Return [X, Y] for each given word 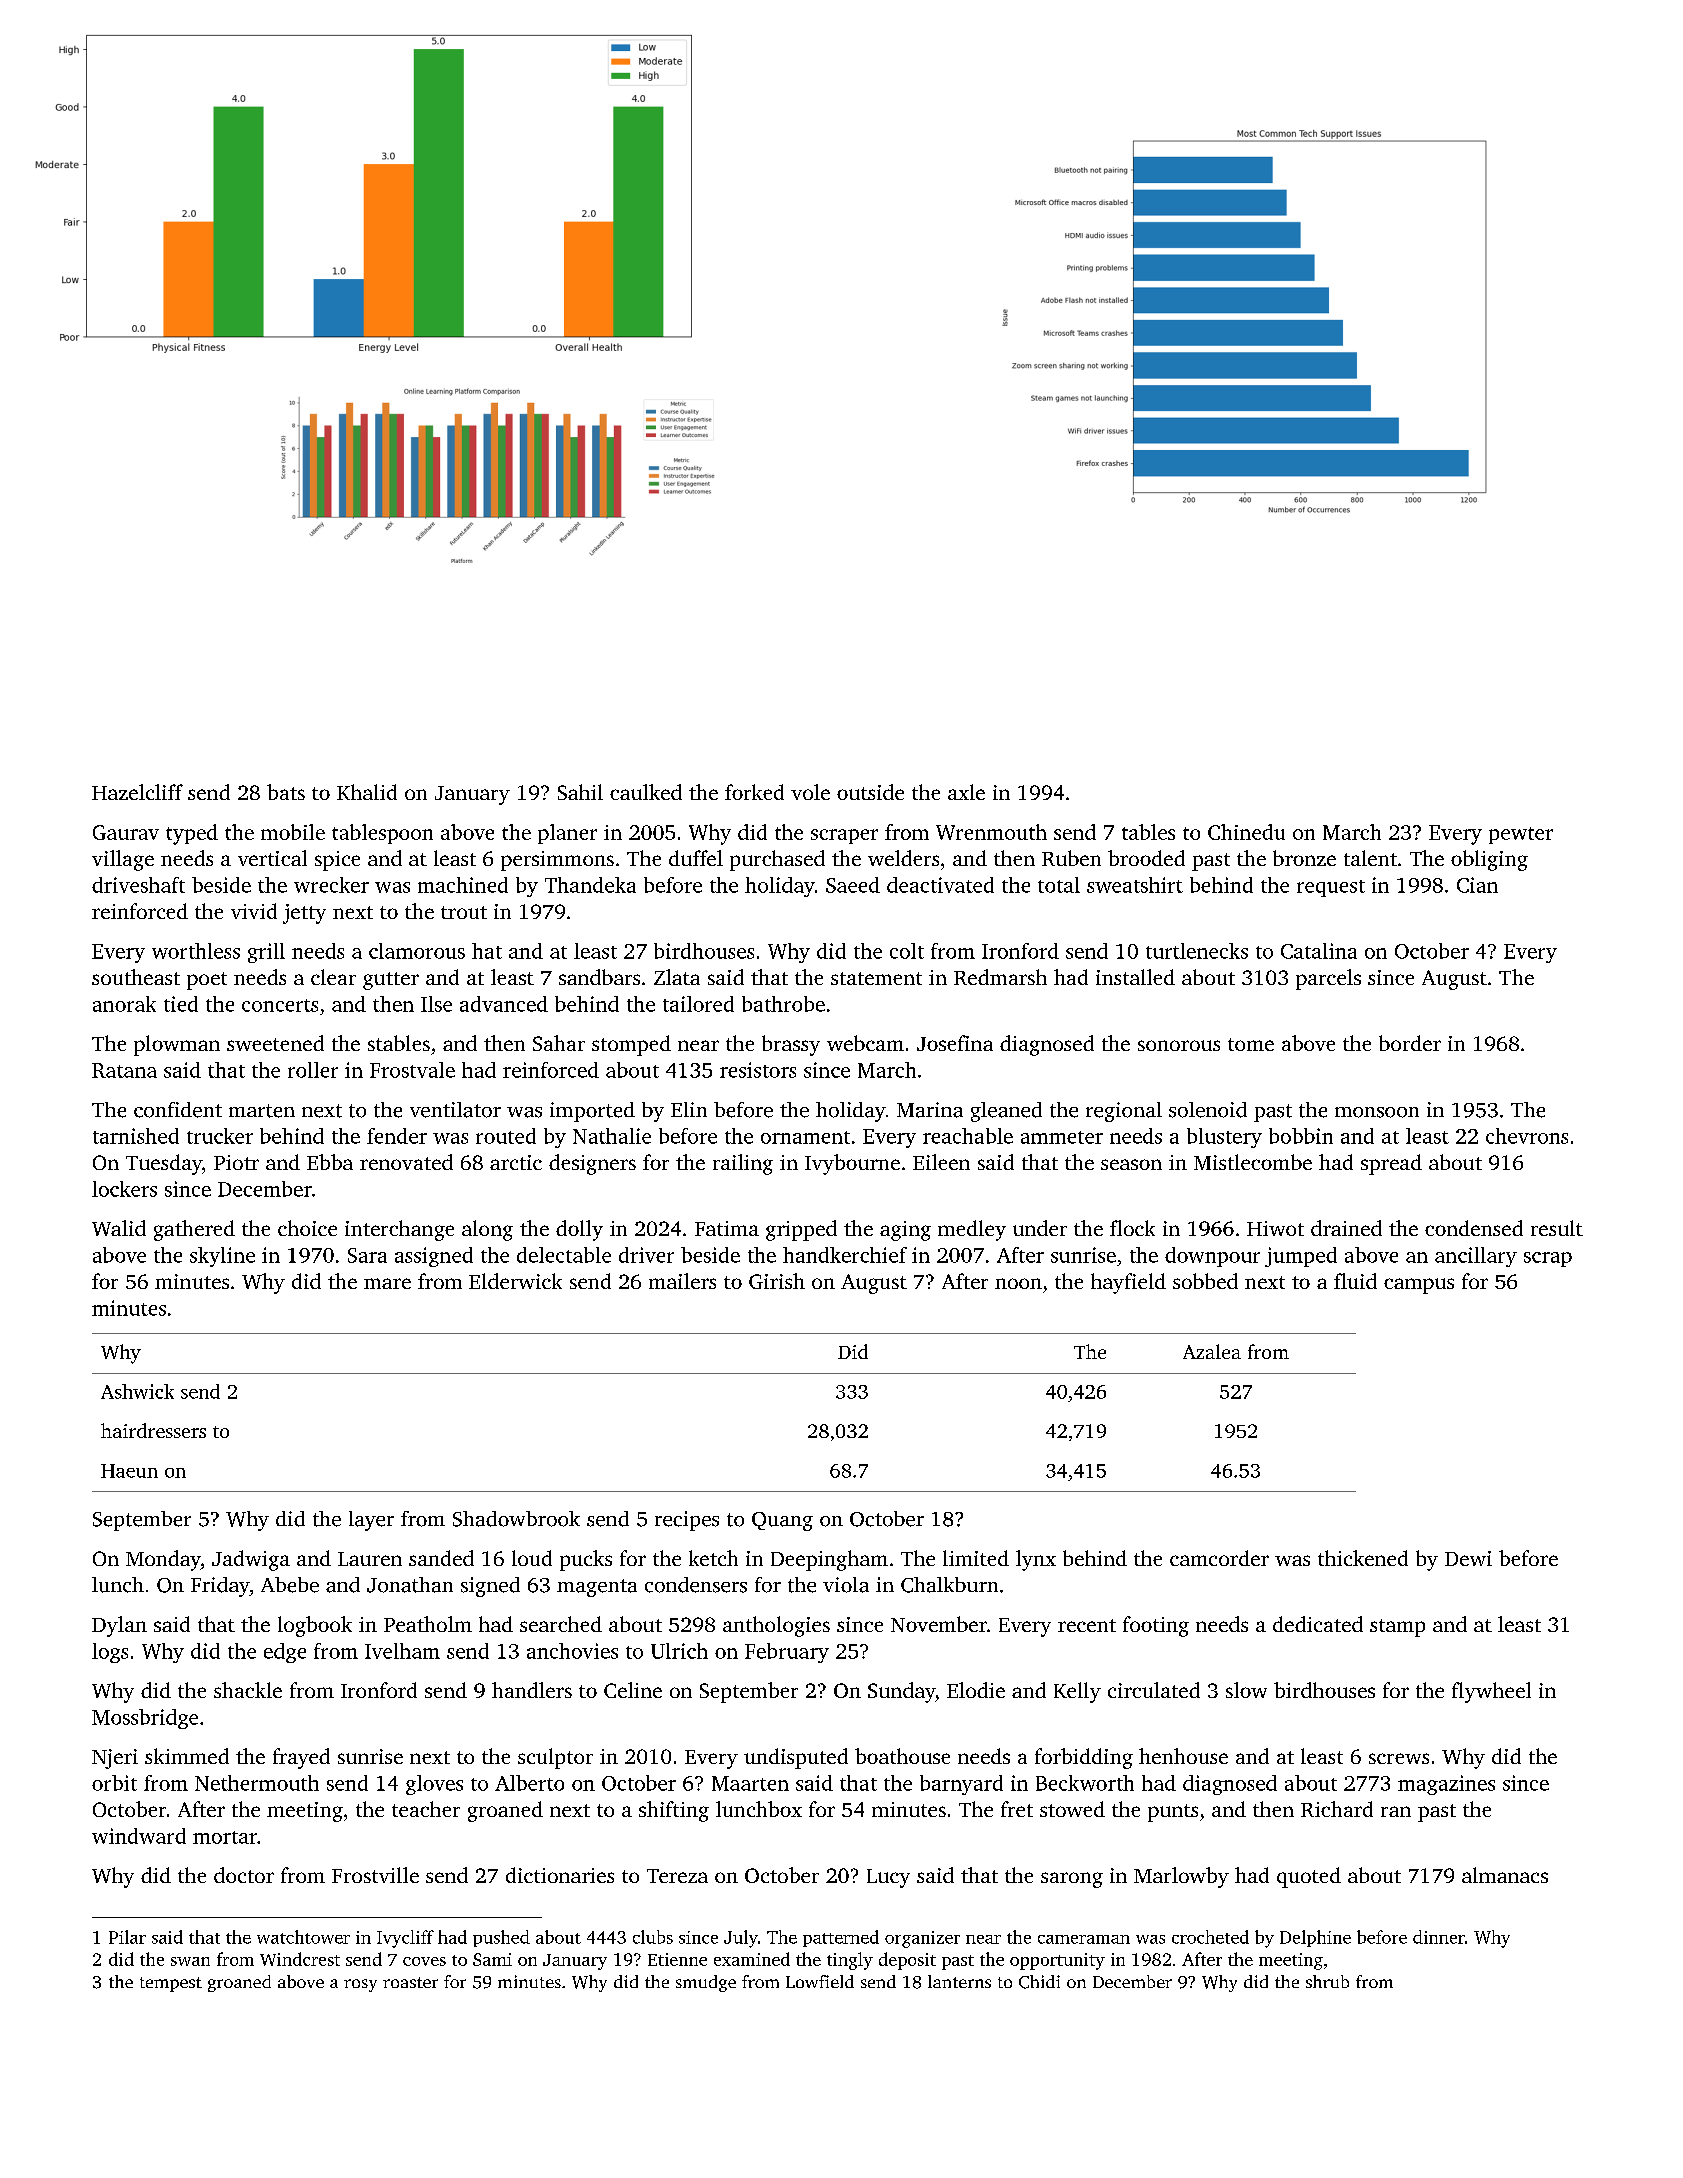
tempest [171, 1984]
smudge [706, 1983]
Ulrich [679, 1651]
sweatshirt [1135, 885]
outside [870, 792]
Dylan [119, 1626]
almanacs [1505, 1875]
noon [1018, 1283]
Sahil [580, 792]
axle [966, 792]
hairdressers [153, 1430]
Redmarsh [1000, 977]
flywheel [1491, 1692]
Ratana [124, 1070]
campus [1419, 1286]
